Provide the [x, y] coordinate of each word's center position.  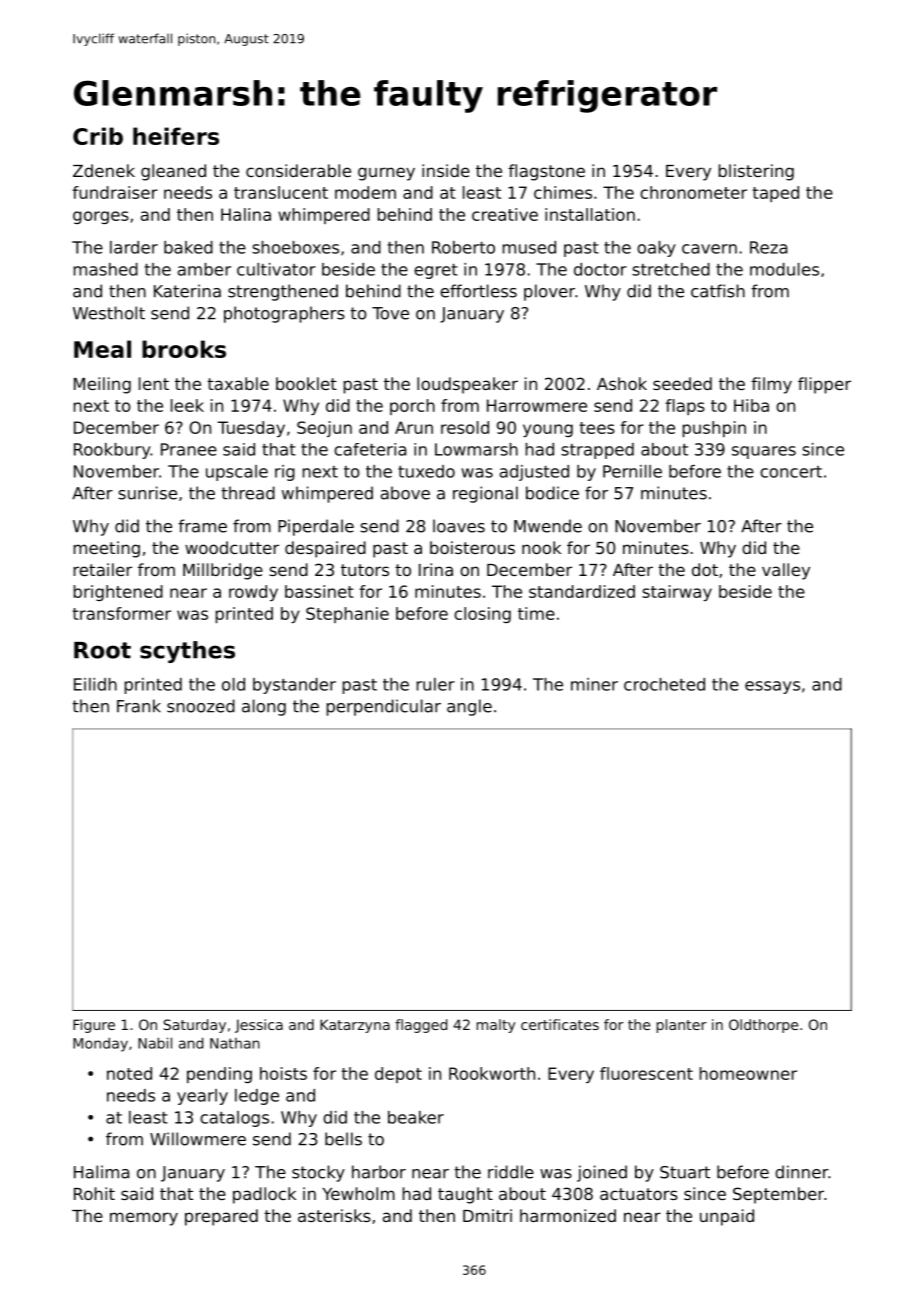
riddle [511, 1172]
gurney [386, 174]
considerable [298, 170]
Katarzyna [355, 1026]
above [405, 493]
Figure [94, 1026]
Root [102, 650]
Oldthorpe [763, 1026]
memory [144, 1219]
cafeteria [370, 449]
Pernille [632, 471]
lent [154, 383]
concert [791, 472]
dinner [801, 1172]
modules [784, 269]
